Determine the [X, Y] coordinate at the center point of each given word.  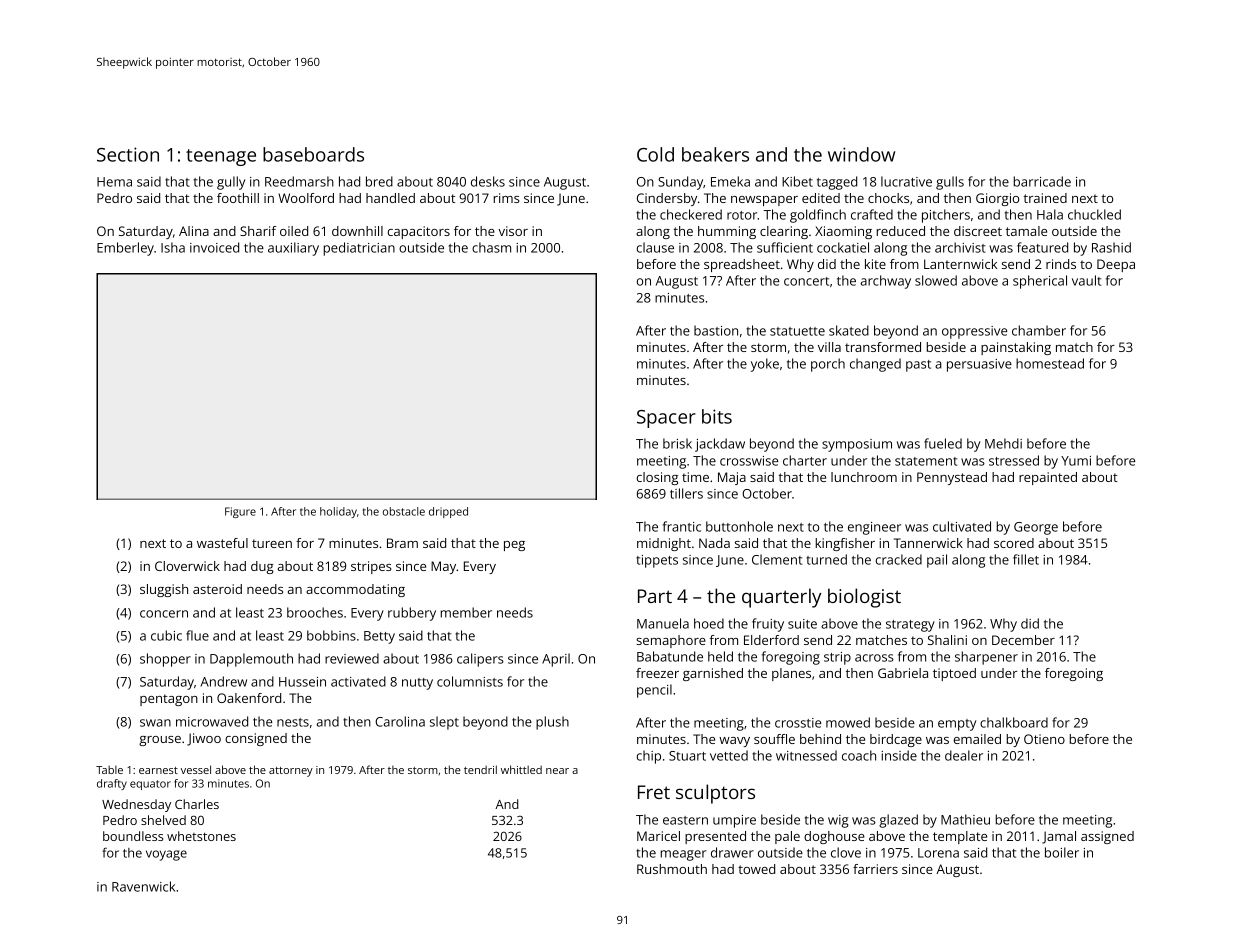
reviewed [352, 658]
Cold [655, 154]
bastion [716, 330]
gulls [950, 183]
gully [231, 183]
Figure [240, 512]
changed [875, 365]
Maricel [658, 836]
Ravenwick [143, 886]
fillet [1026, 559]
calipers [480, 660]
